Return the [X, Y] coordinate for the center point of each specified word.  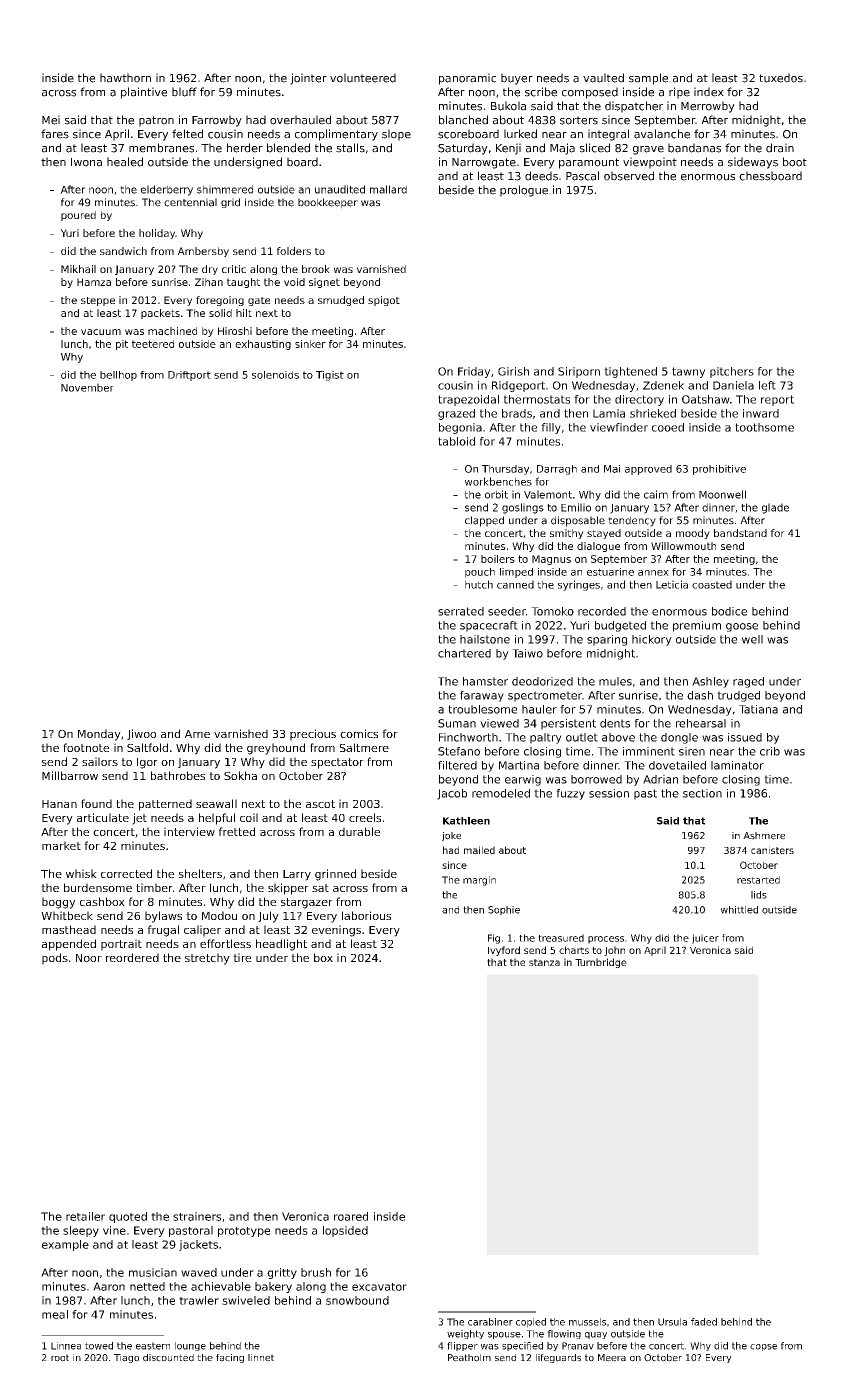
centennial [190, 202]
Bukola [508, 106]
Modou [219, 915]
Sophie [504, 910]
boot [795, 162]
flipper [462, 1346]
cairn [656, 494]
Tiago [126, 1358]
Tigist [330, 376]
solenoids [275, 375]
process [606, 940]
